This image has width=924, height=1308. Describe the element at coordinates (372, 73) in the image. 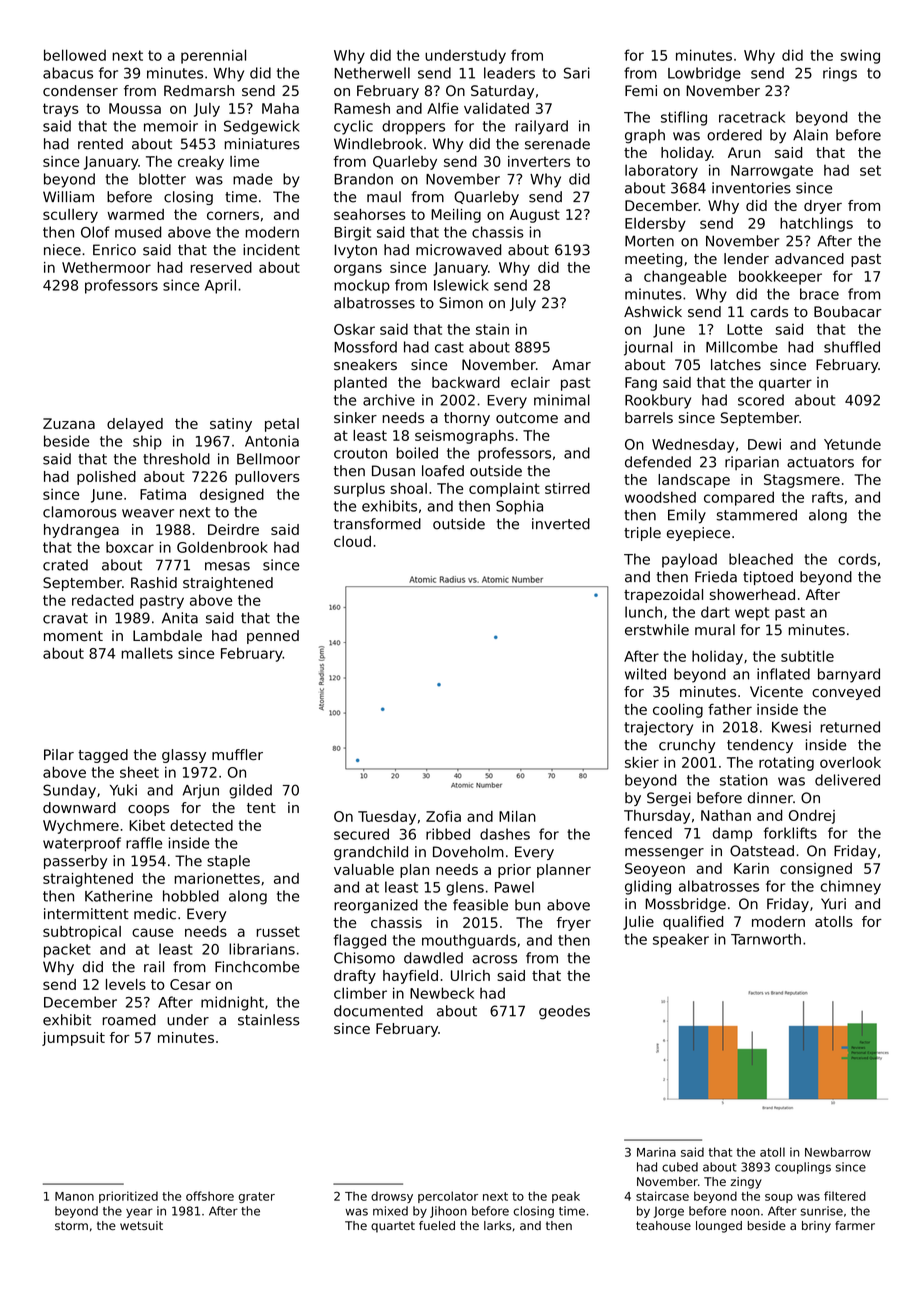

I see `Netherwell` at that location.
